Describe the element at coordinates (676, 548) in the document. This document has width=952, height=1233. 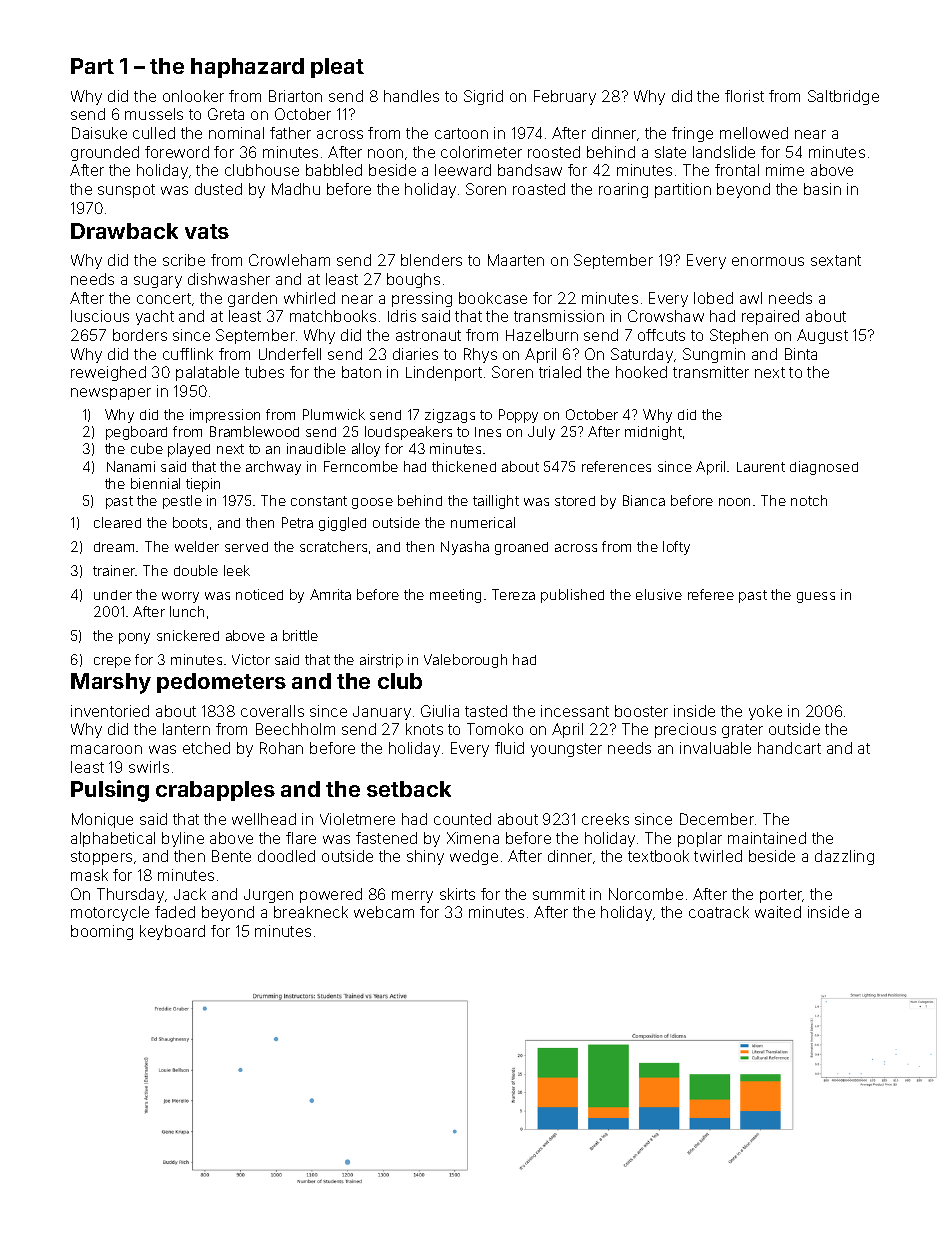
I see `lofty` at that location.
